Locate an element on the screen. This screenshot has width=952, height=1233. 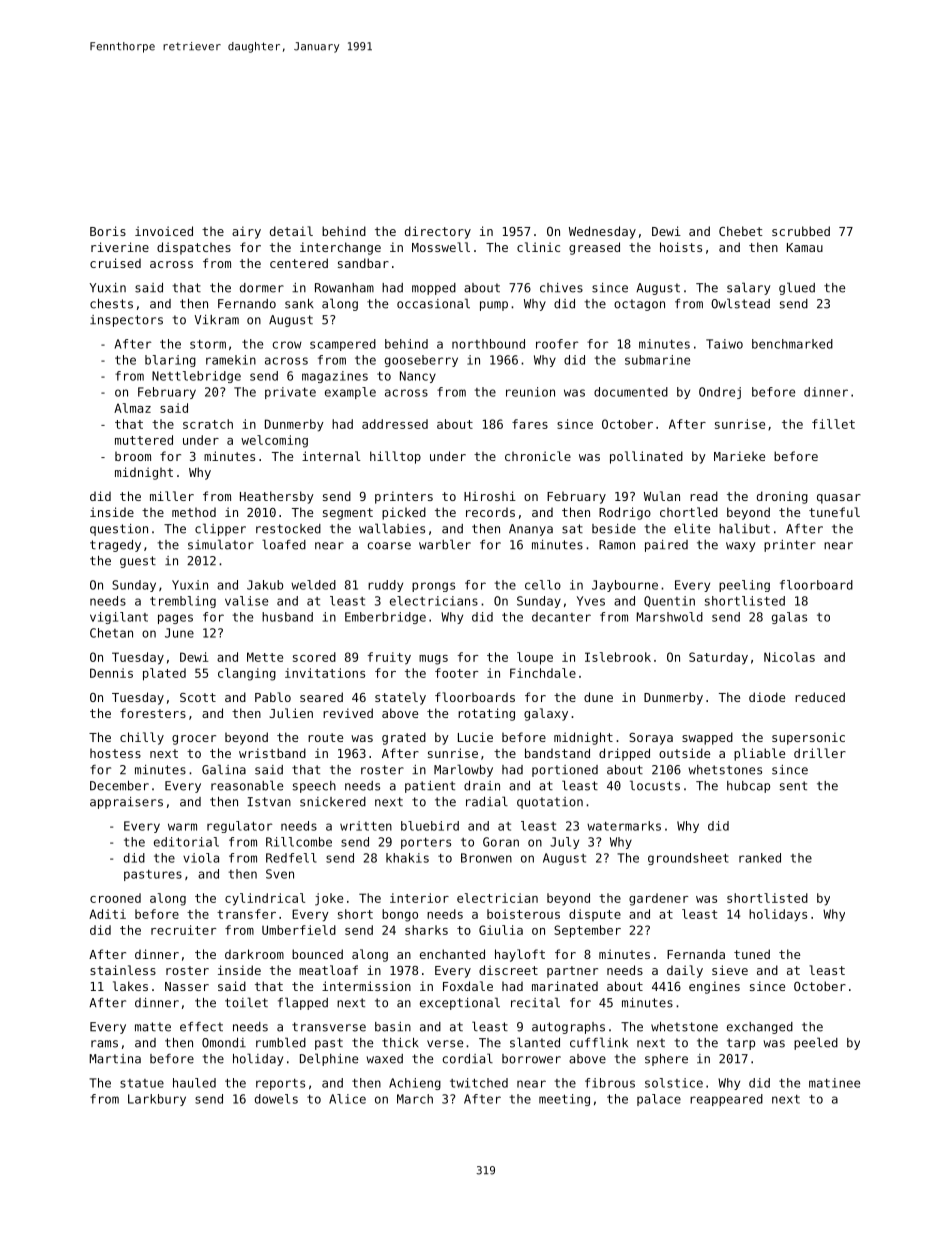
scrubbed is located at coordinates (801, 231).
